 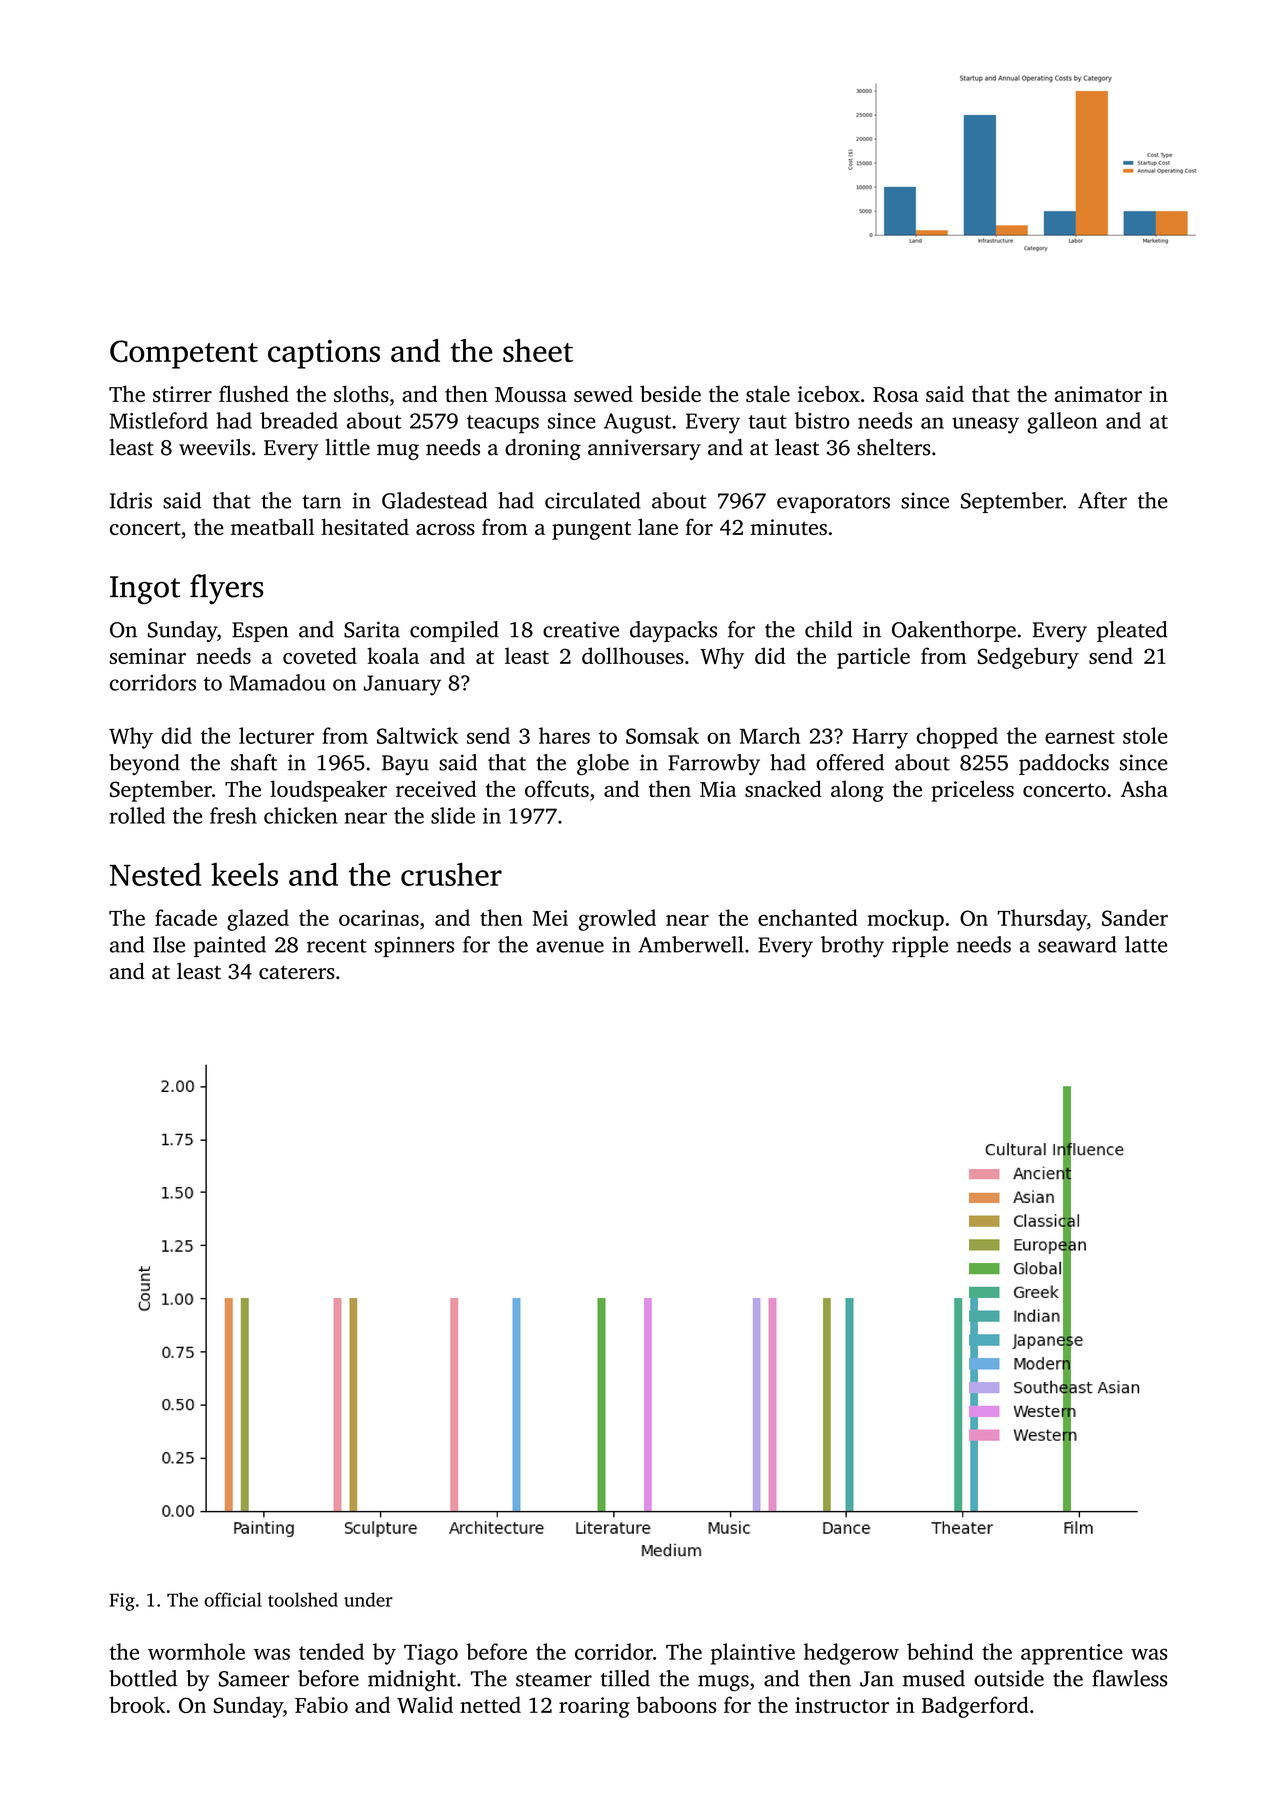 What do you see at coordinates (1129, 1678) in the document?
I see `flawless` at bounding box center [1129, 1678].
